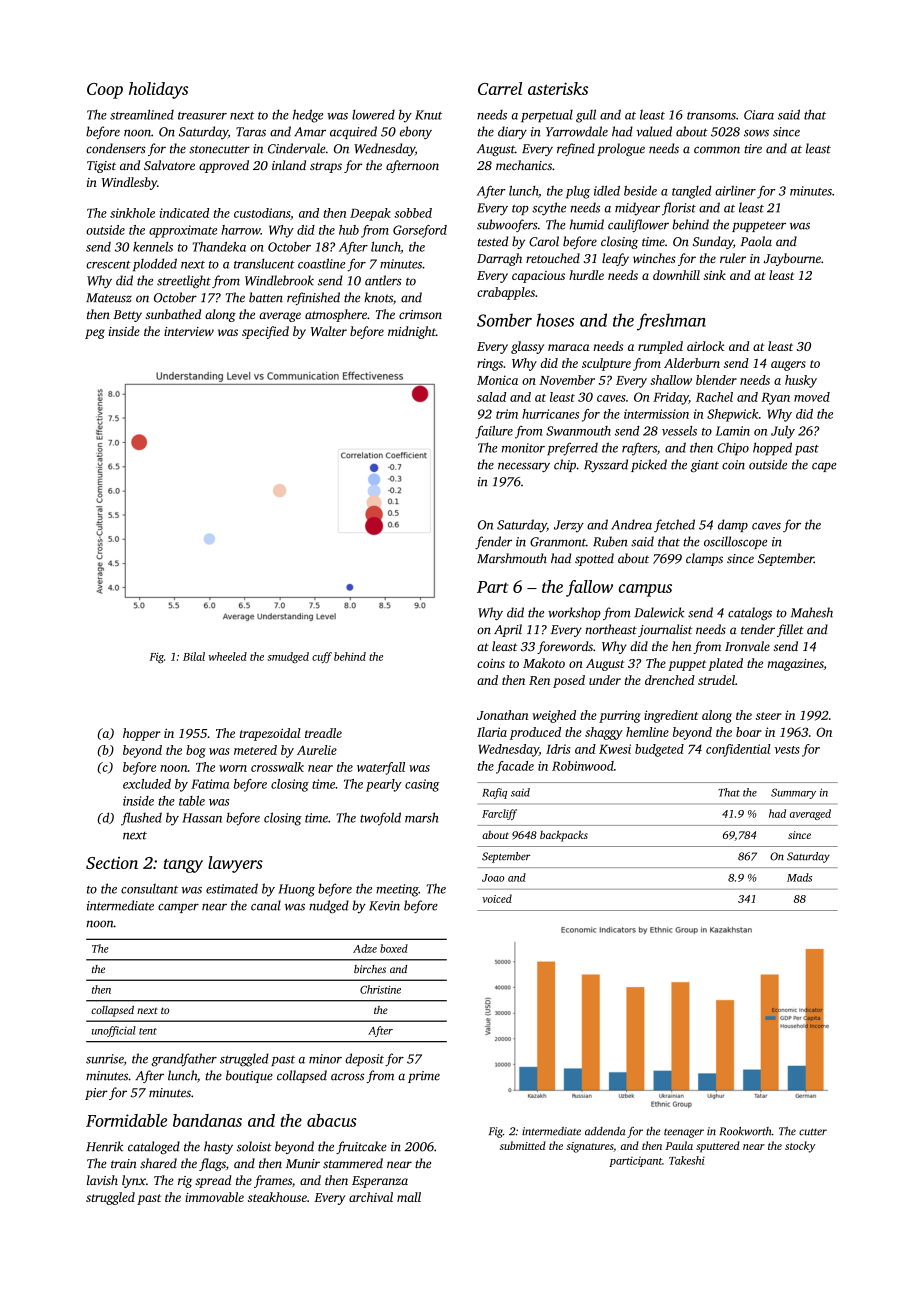 This page has height=1308, width=924. What do you see at coordinates (373, 114) in the page?
I see `lowered` at bounding box center [373, 114].
